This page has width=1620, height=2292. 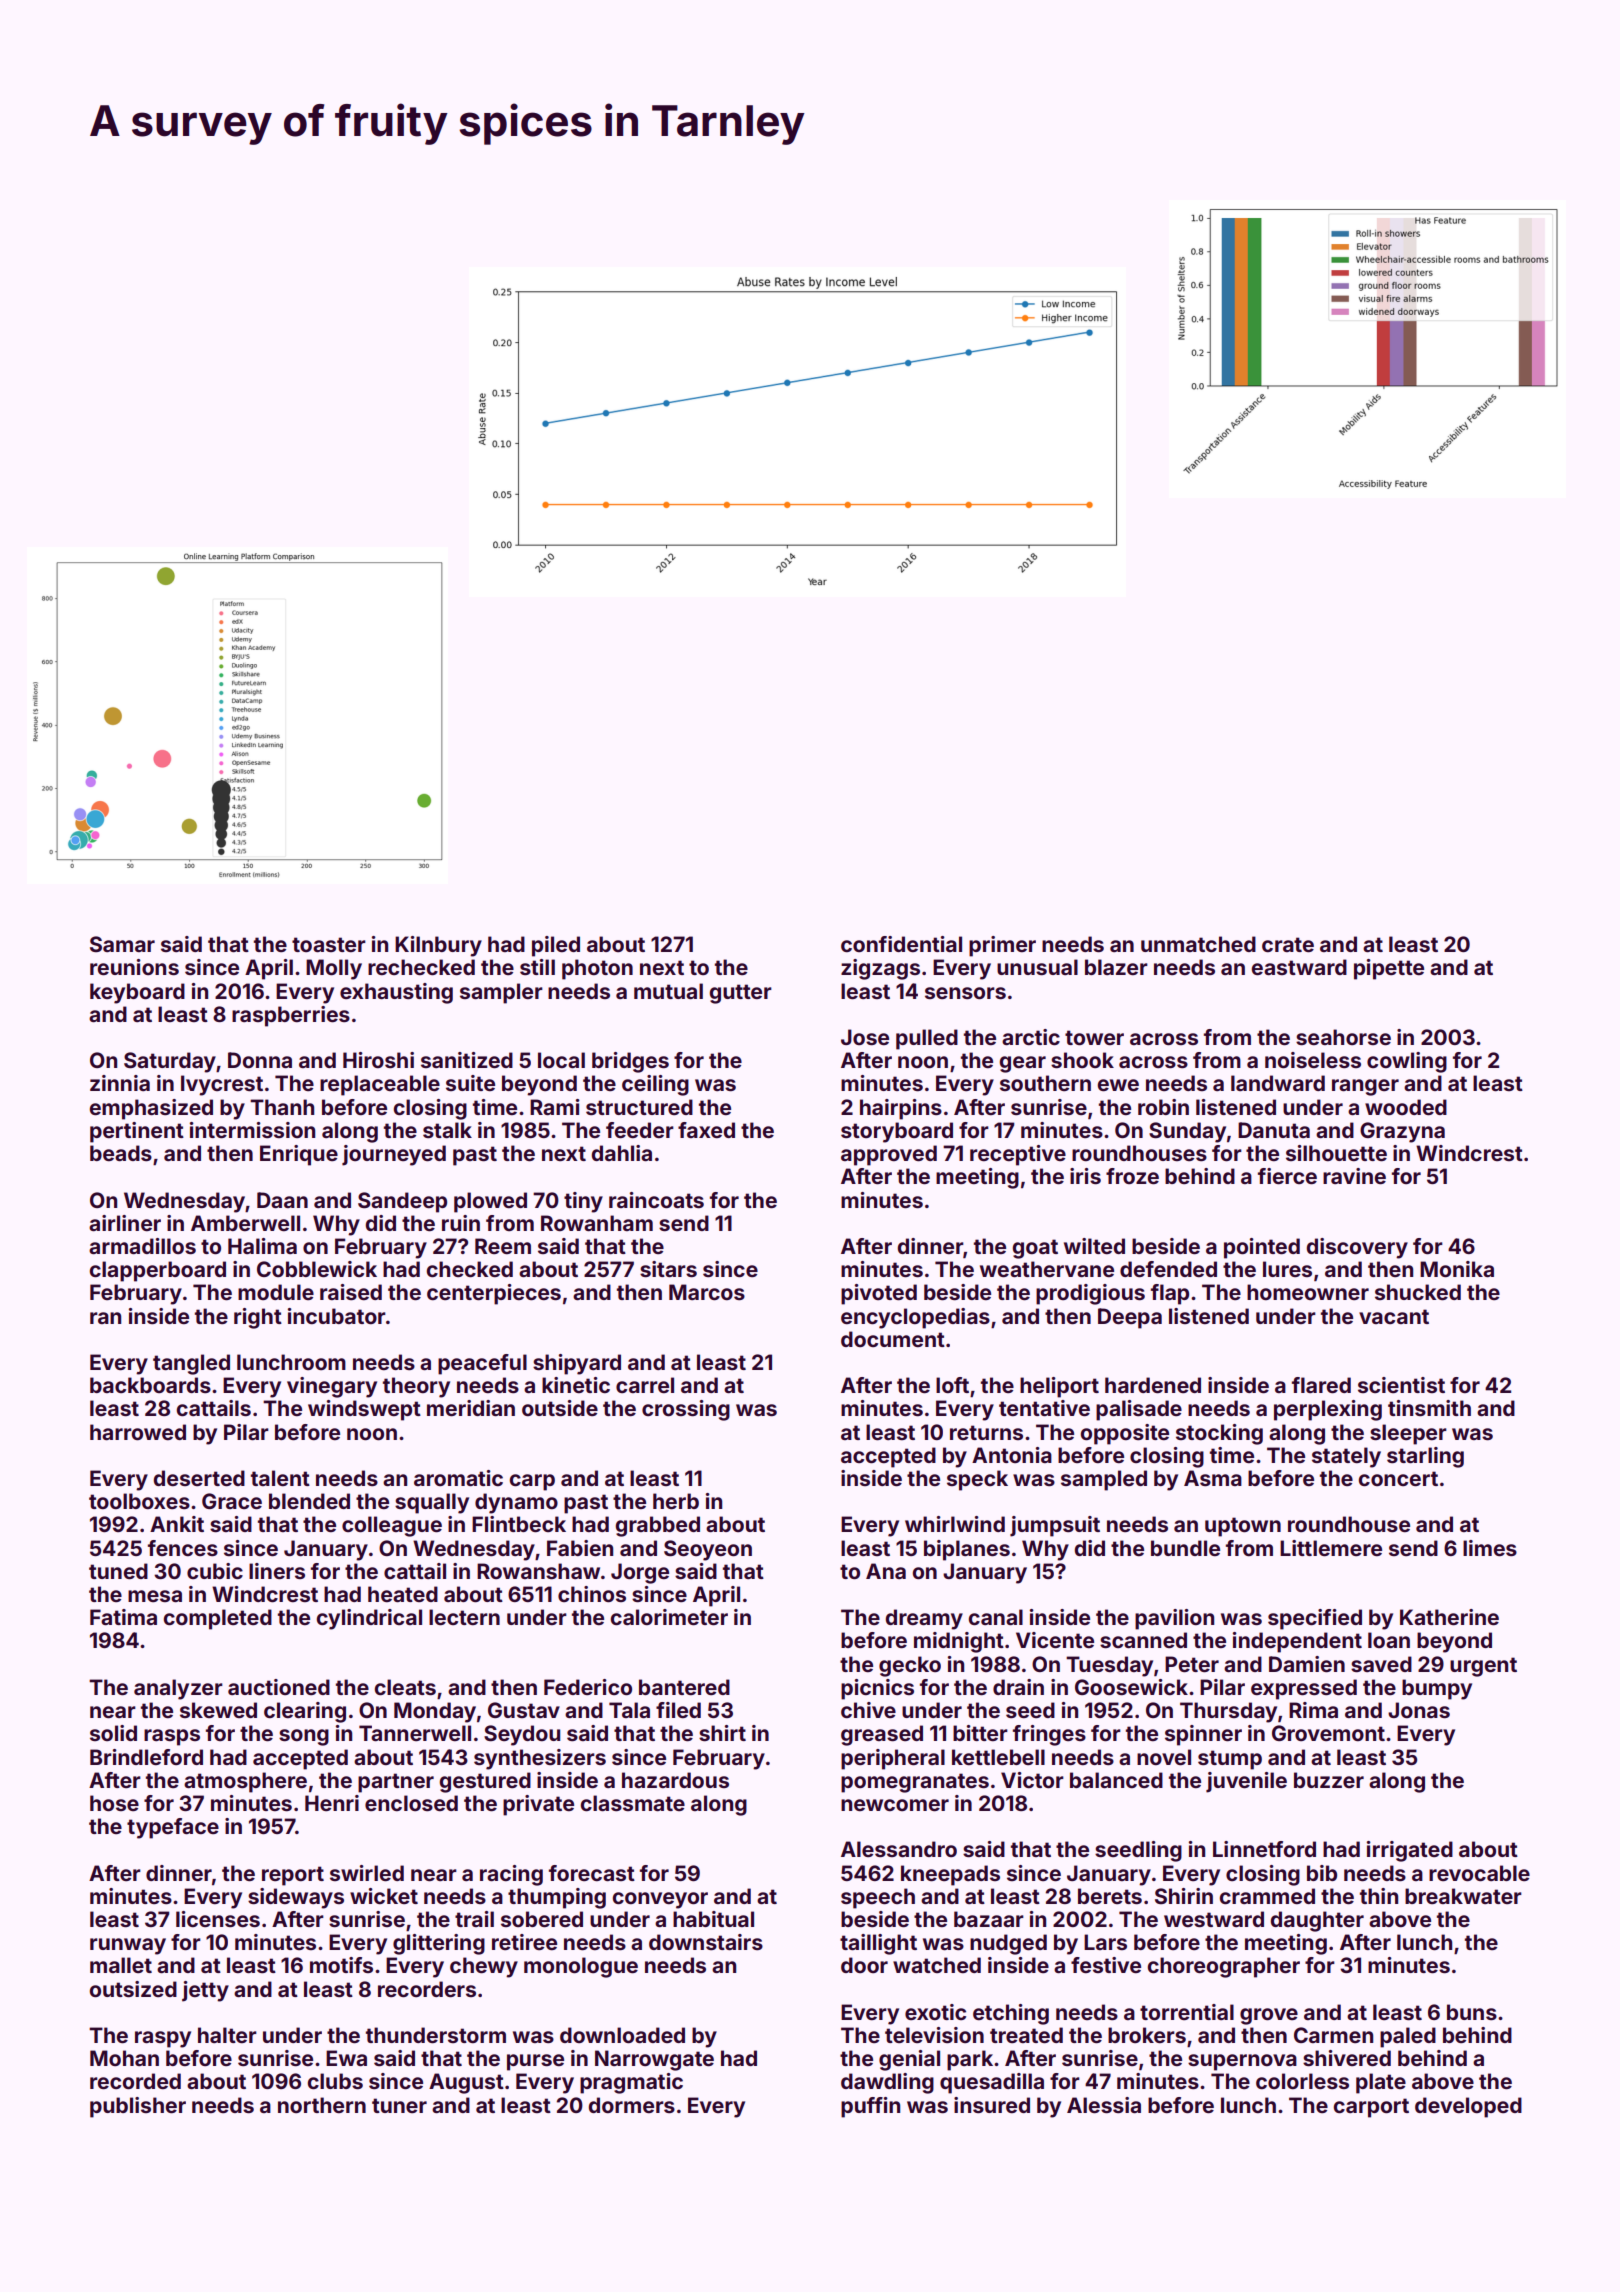 What do you see at coordinates (1410, 1851) in the page?
I see `irrigated` at bounding box center [1410, 1851].
